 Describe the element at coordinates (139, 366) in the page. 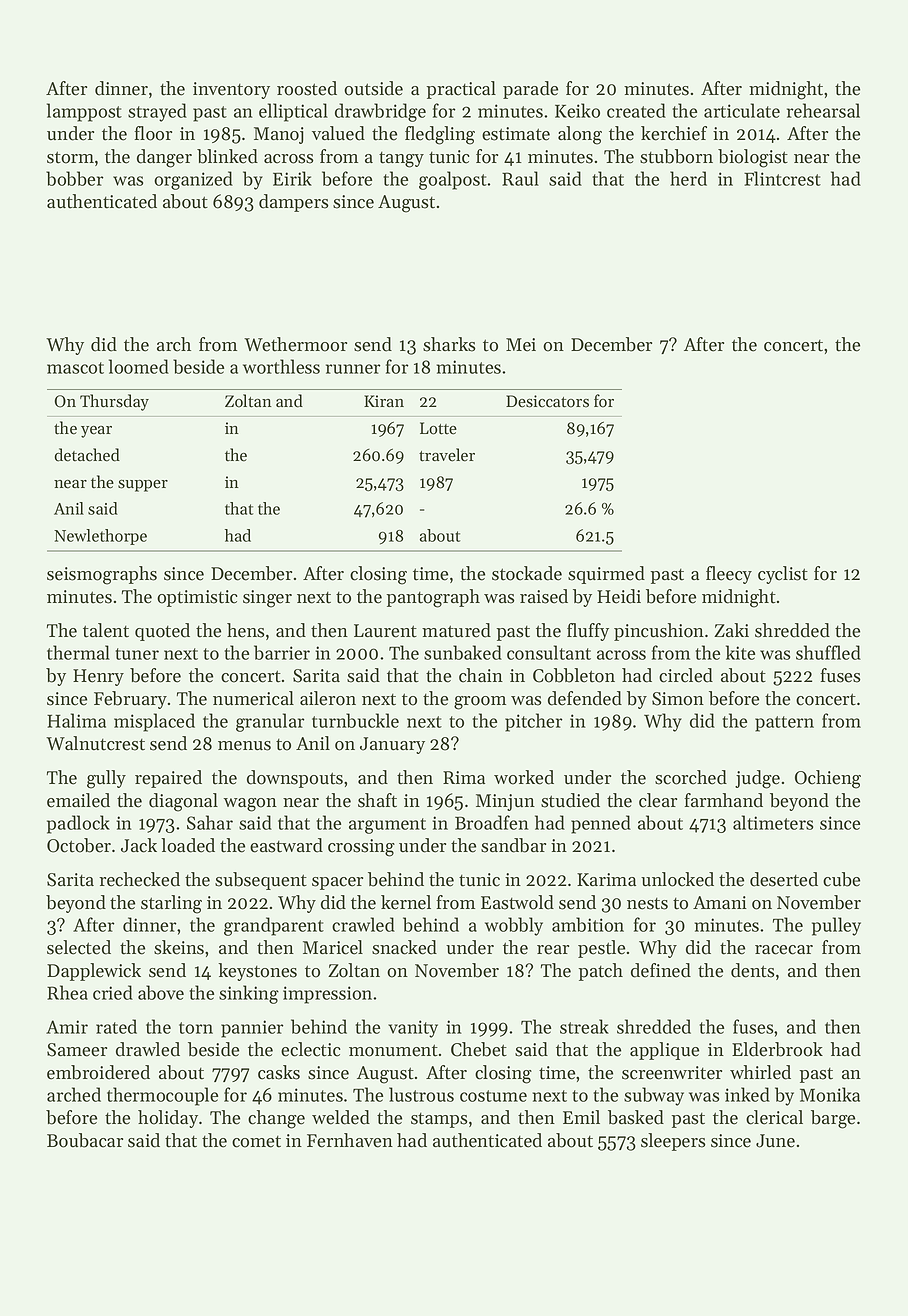

I see `loomed` at that location.
